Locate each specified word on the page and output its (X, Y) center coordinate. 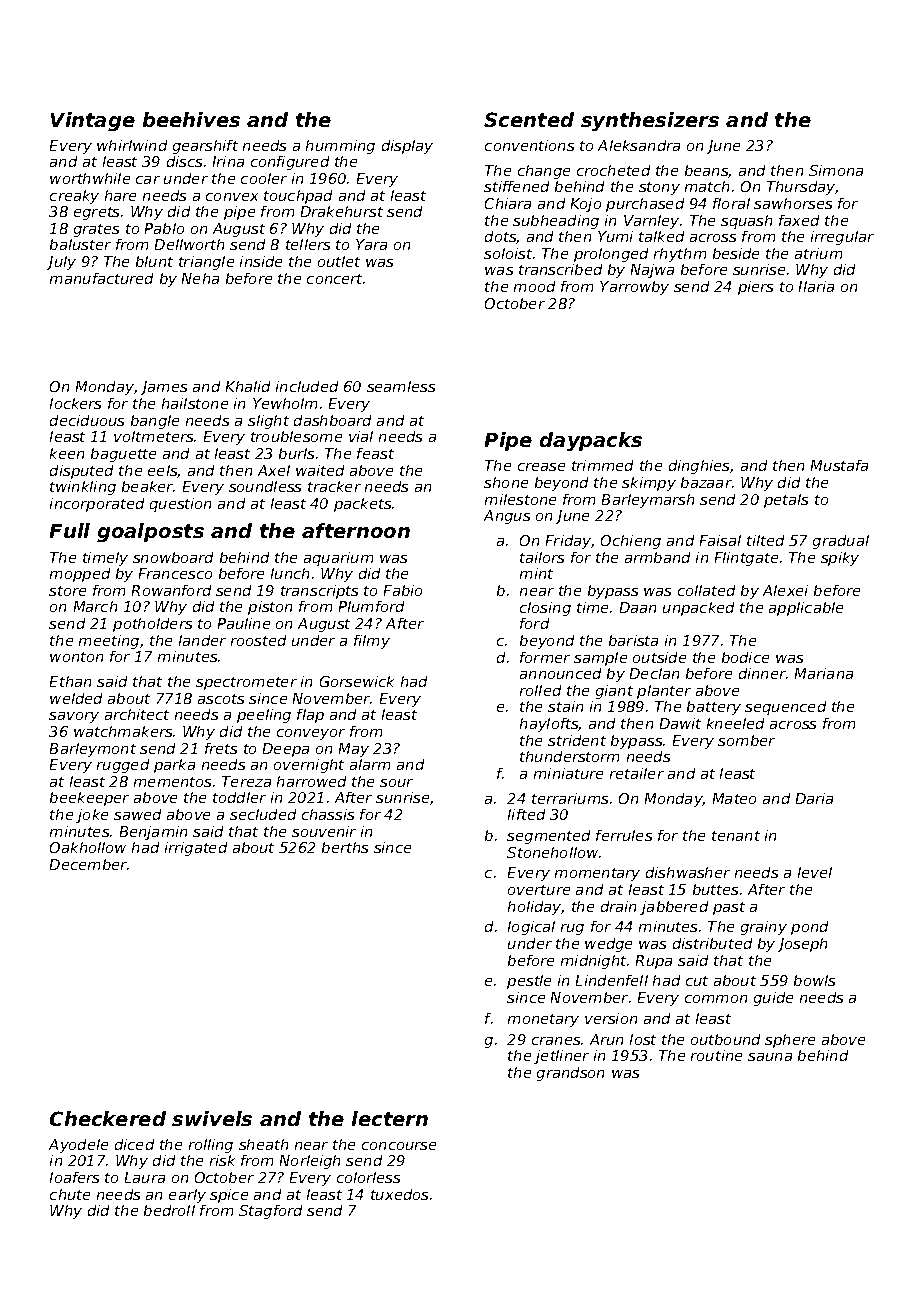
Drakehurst (342, 211)
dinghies (700, 467)
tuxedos (399, 1194)
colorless (368, 1177)
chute (70, 1194)
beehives (191, 119)
